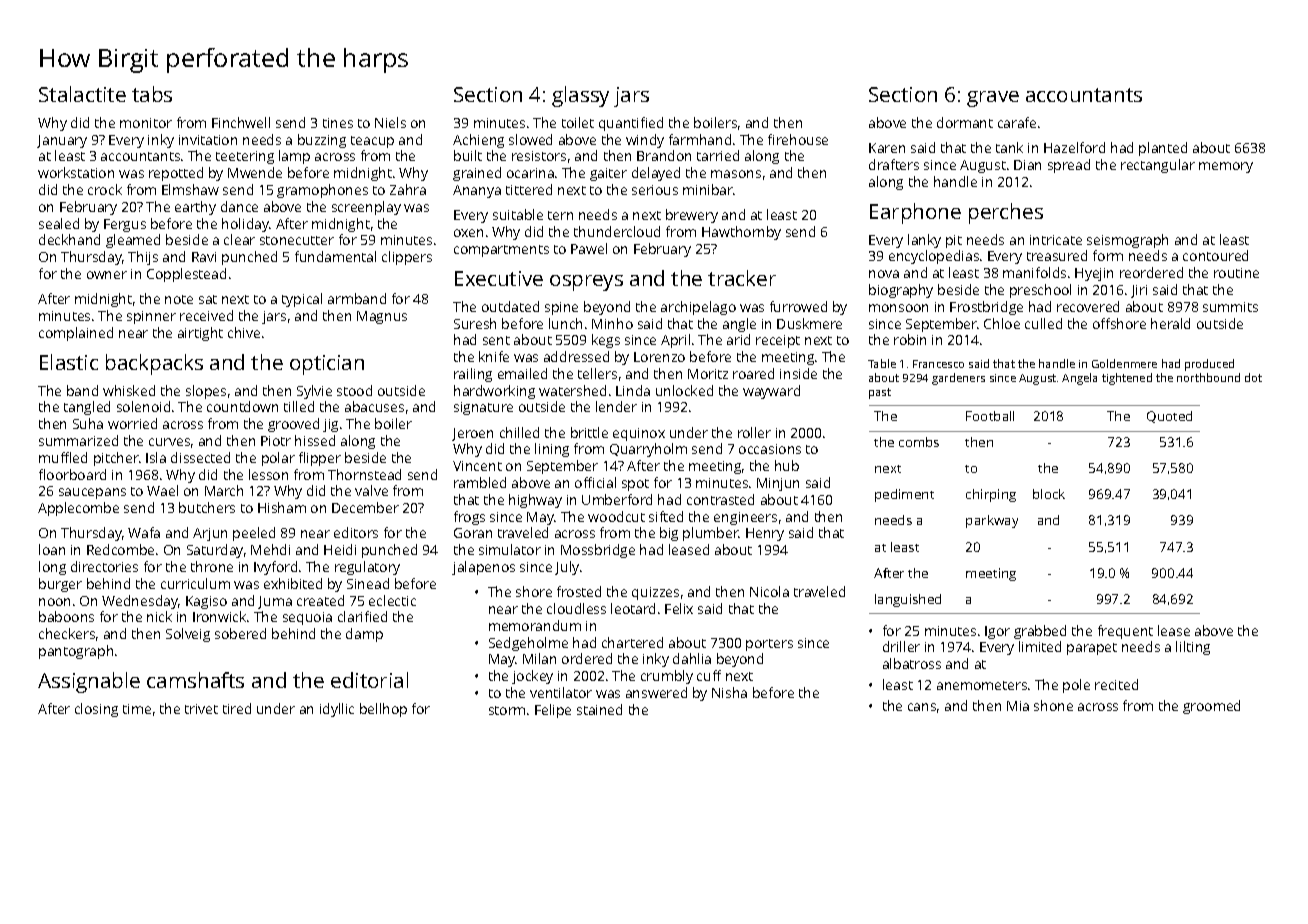 Image resolution: width=1308 pixels, height=924 pixels. I want to click on December, so click(365, 507).
